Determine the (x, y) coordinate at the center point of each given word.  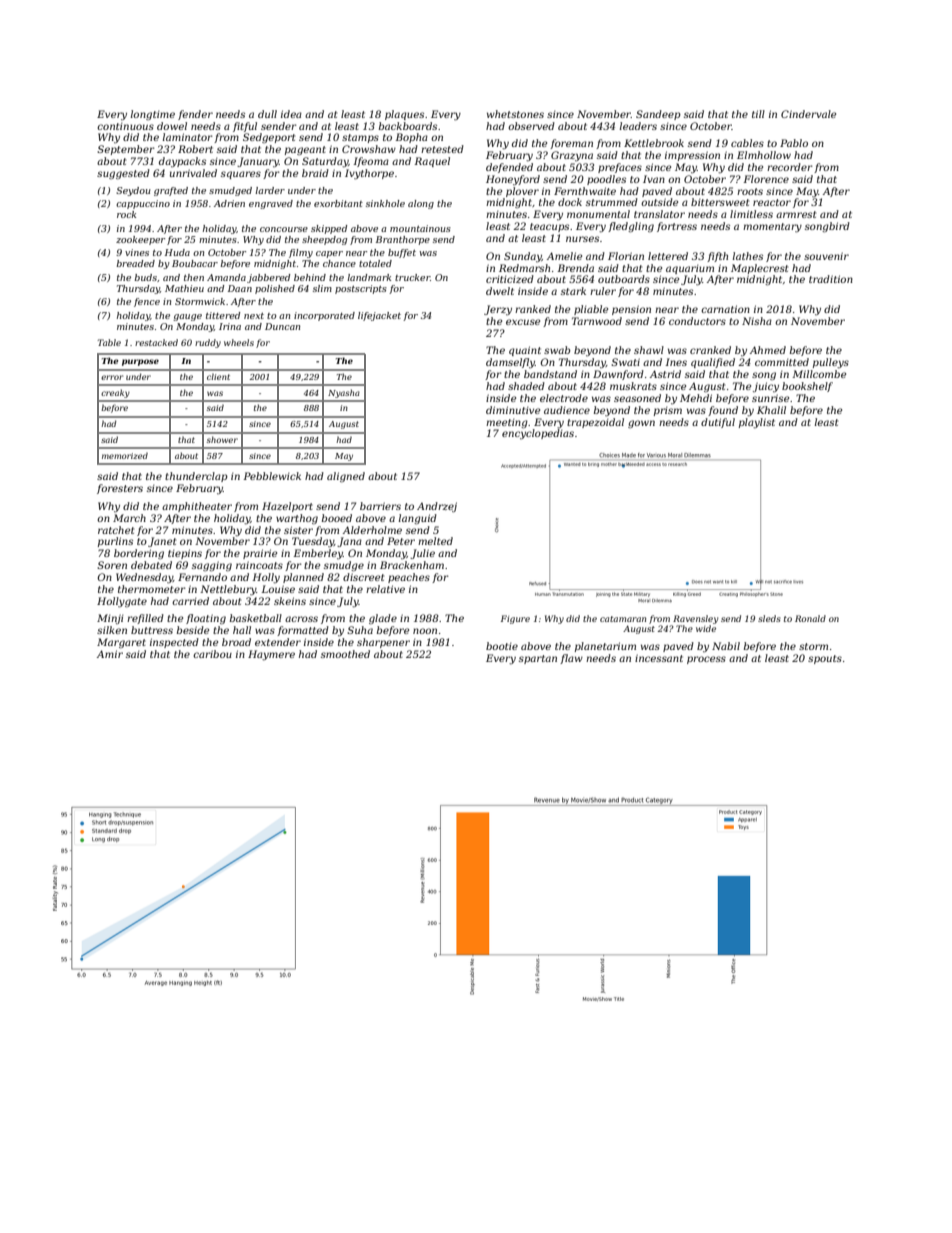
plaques (404, 115)
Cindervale (808, 114)
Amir (110, 654)
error (112, 377)
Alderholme (372, 530)
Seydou (133, 191)
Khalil (771, 410)
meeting (507, 423)
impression (692, 156)
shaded (526, 386)
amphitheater (197, 507)
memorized (125, 455)
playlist (757, 423)
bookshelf (807, 387)
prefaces (620, 168)
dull (267, 114)
